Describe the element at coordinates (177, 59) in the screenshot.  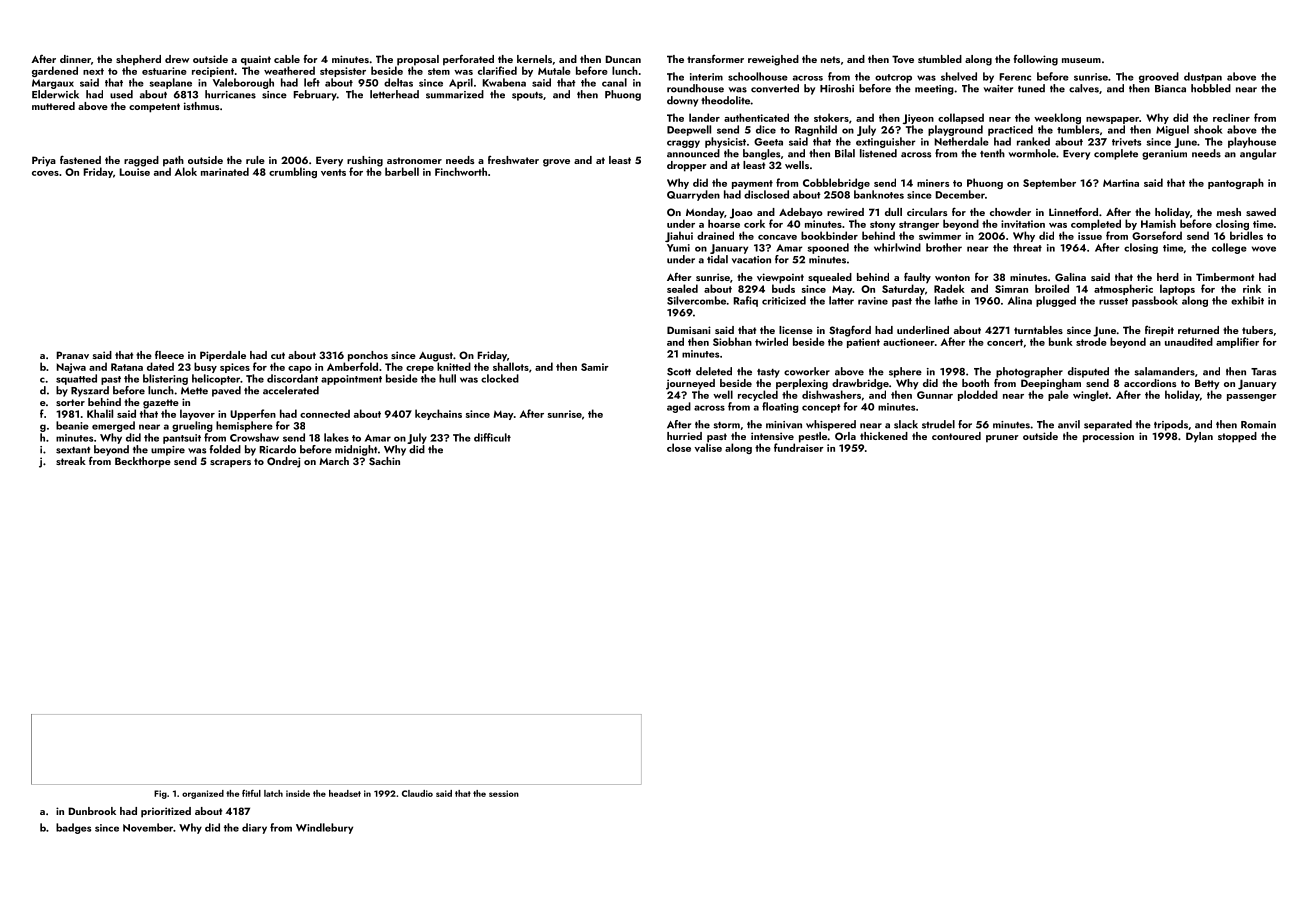
I see `drew` at that location.
